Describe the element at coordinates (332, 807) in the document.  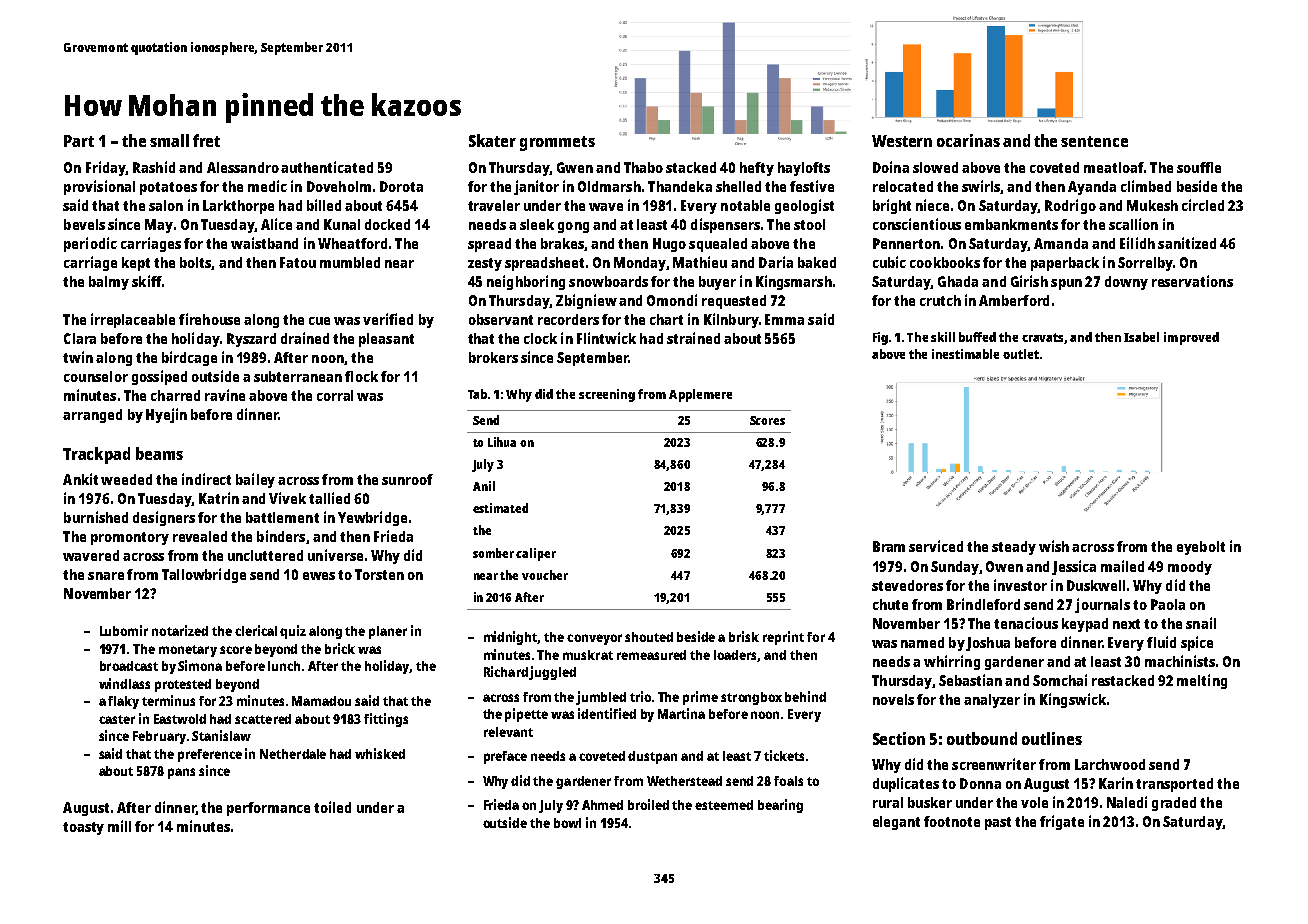
I see `toiled` at that location.
